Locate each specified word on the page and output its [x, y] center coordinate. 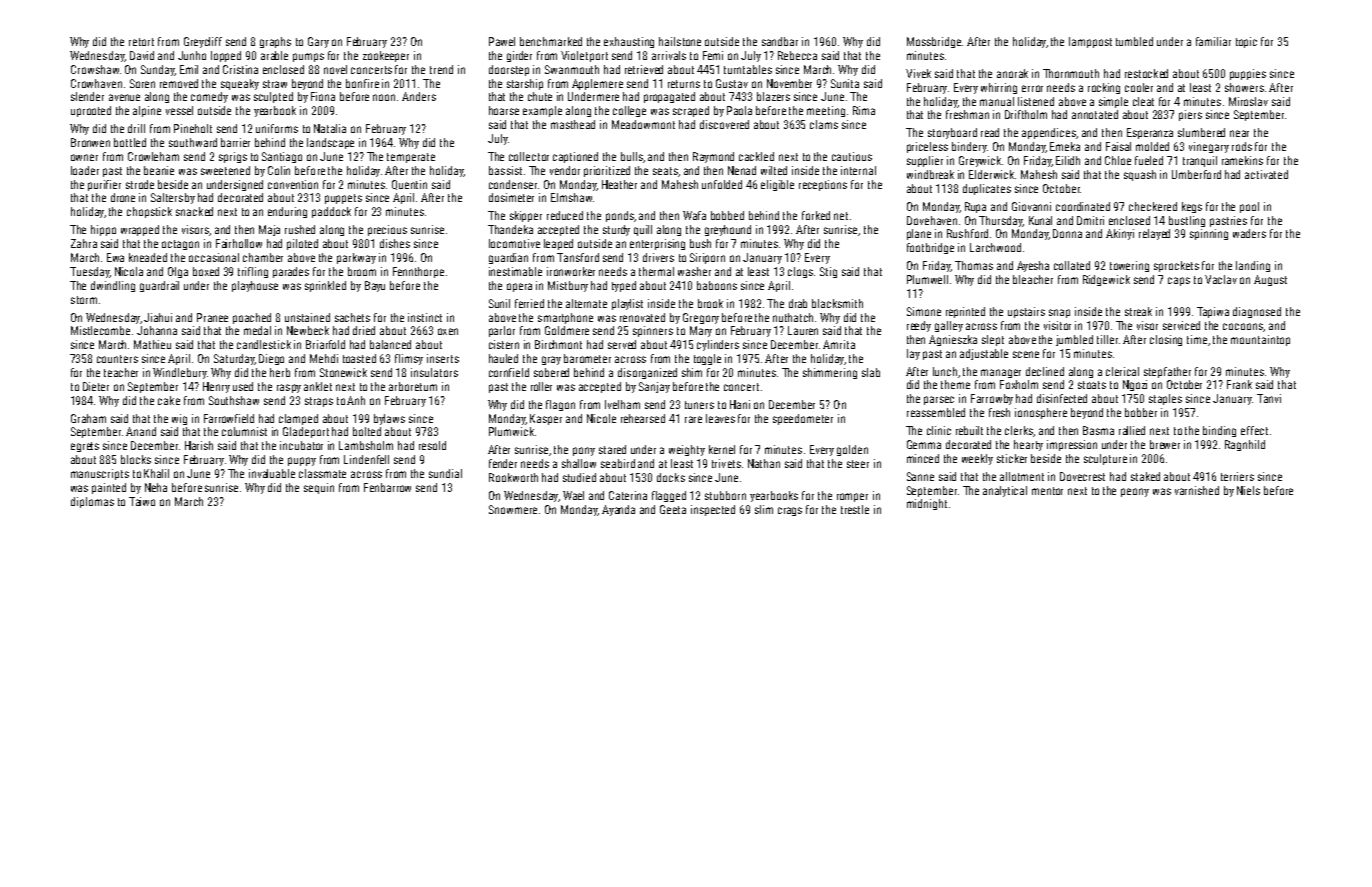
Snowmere [513, 509]
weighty [687, 450]
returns [684, 84]
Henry [216, 387]
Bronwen [90, 142]
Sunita [845, 83]
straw [275, 84]
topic [1246, 42]
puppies [1248, 74]
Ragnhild [1245, 445]
